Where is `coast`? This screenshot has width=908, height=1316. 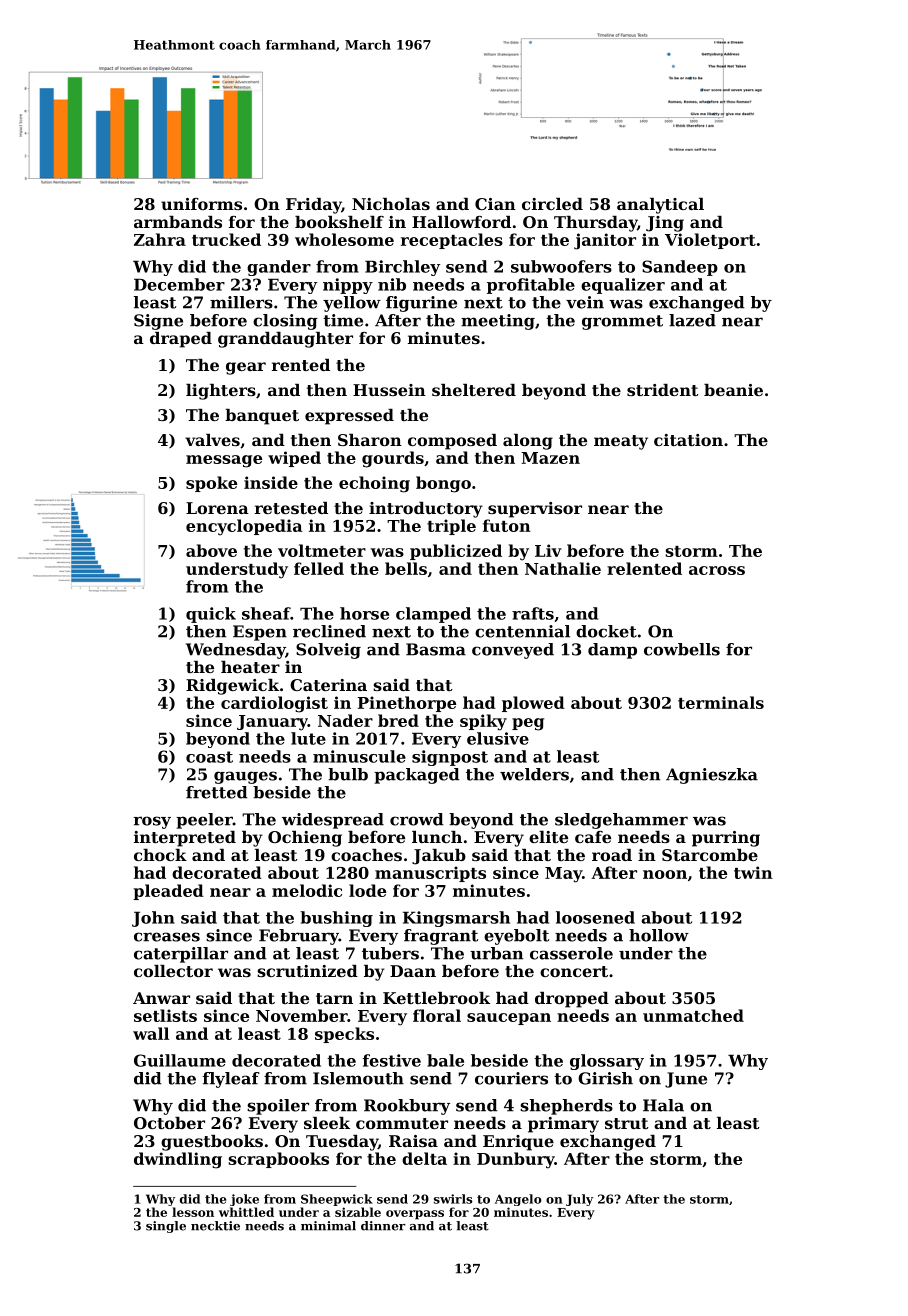
coast is located at coordinates (209, 757).
